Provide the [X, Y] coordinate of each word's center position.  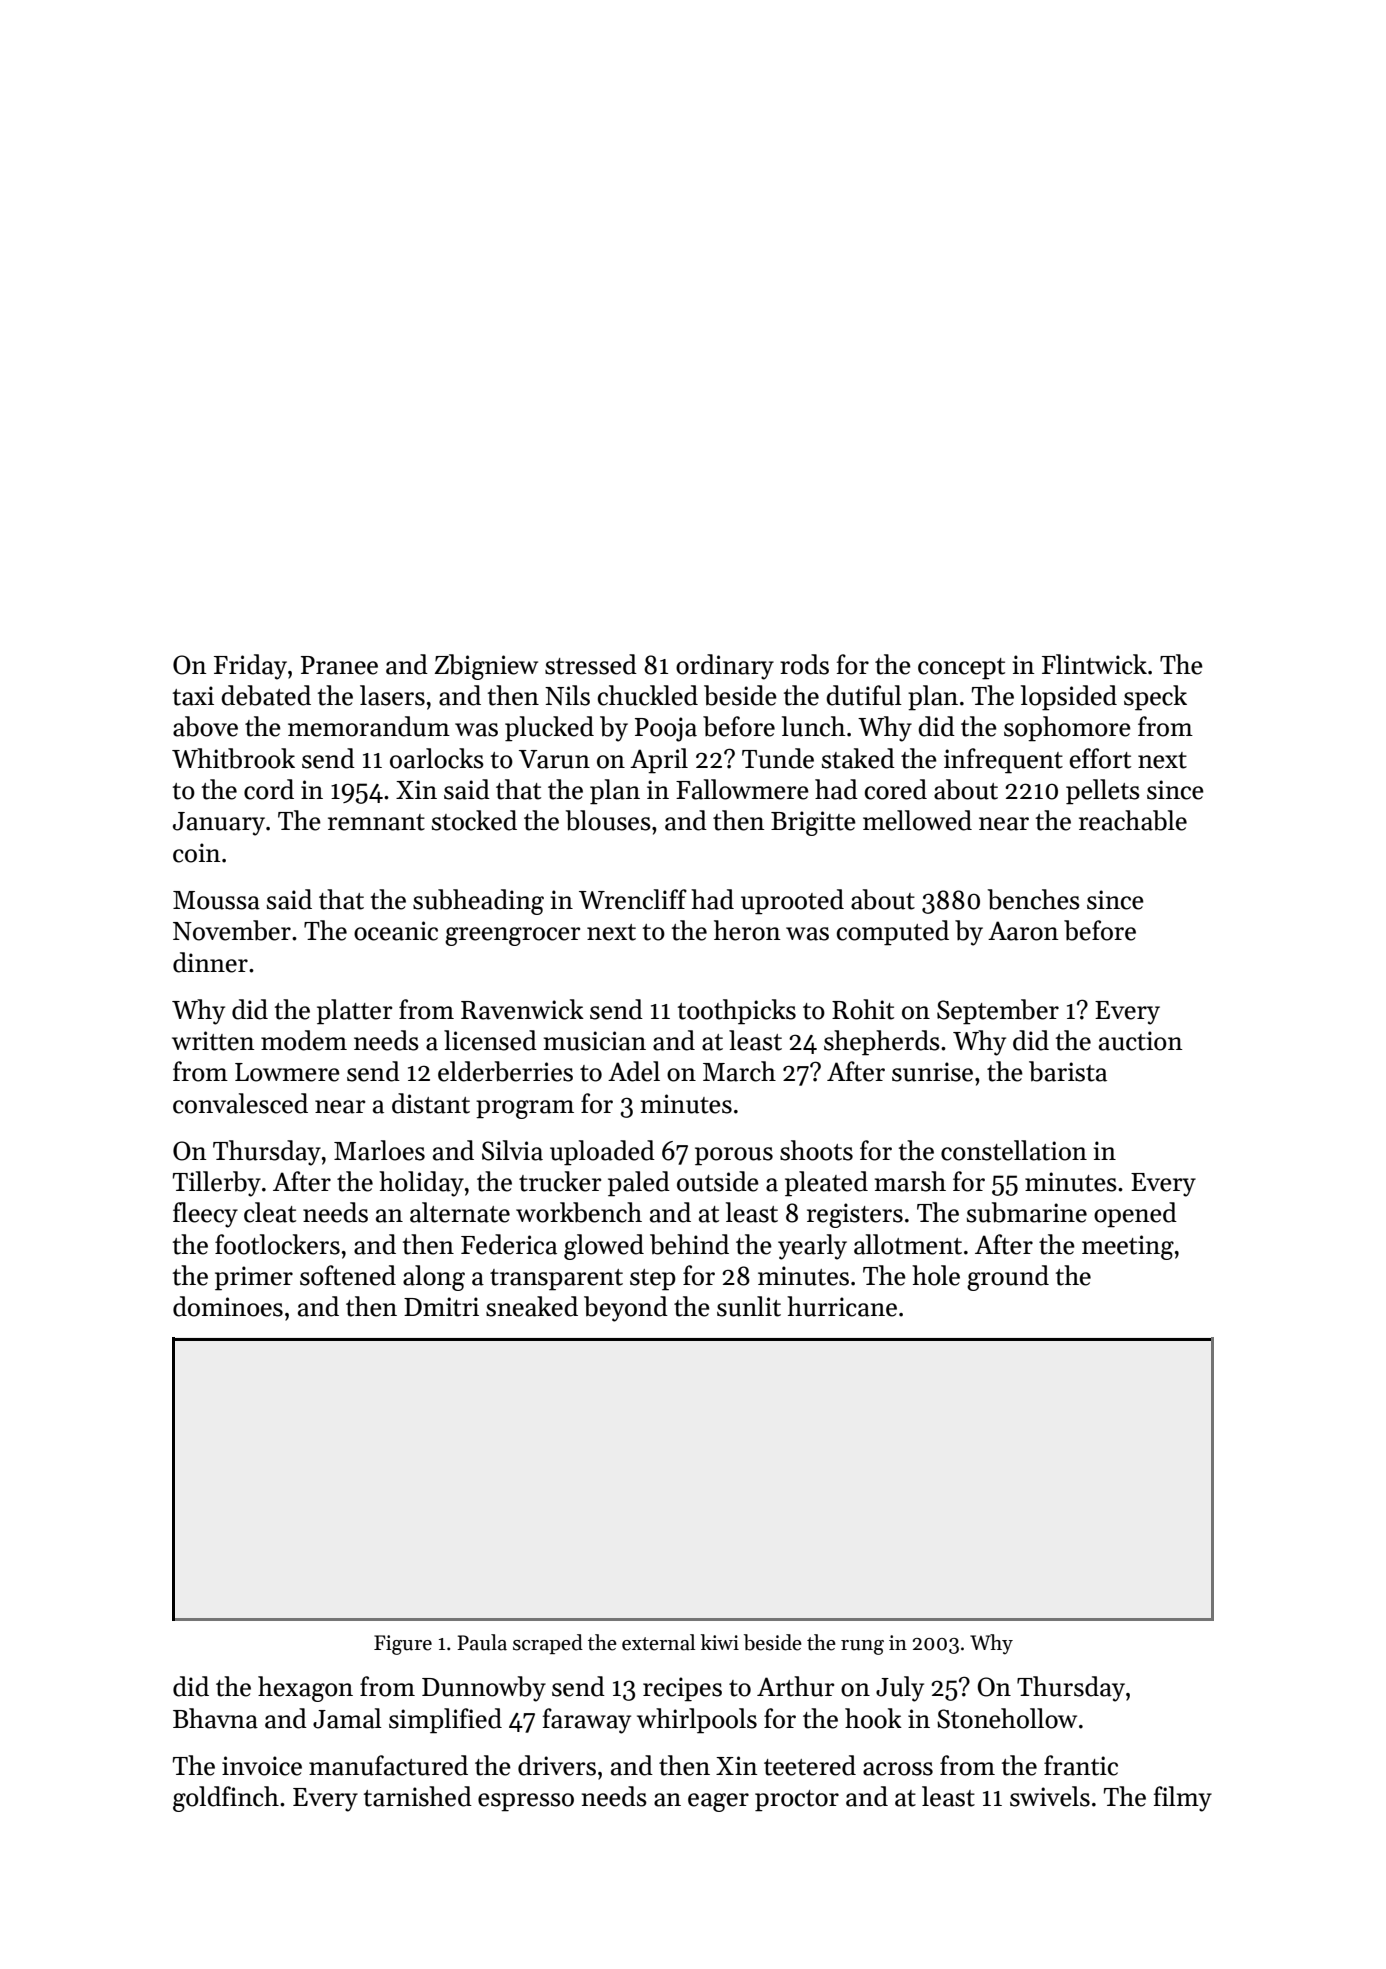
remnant [376, 822]
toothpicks [737, 1012]
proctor [797, 1801]
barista [1068, 1071]
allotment [908, 1244]
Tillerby [217, 1184]
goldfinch [226, 1799]
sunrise [932, 1072]
